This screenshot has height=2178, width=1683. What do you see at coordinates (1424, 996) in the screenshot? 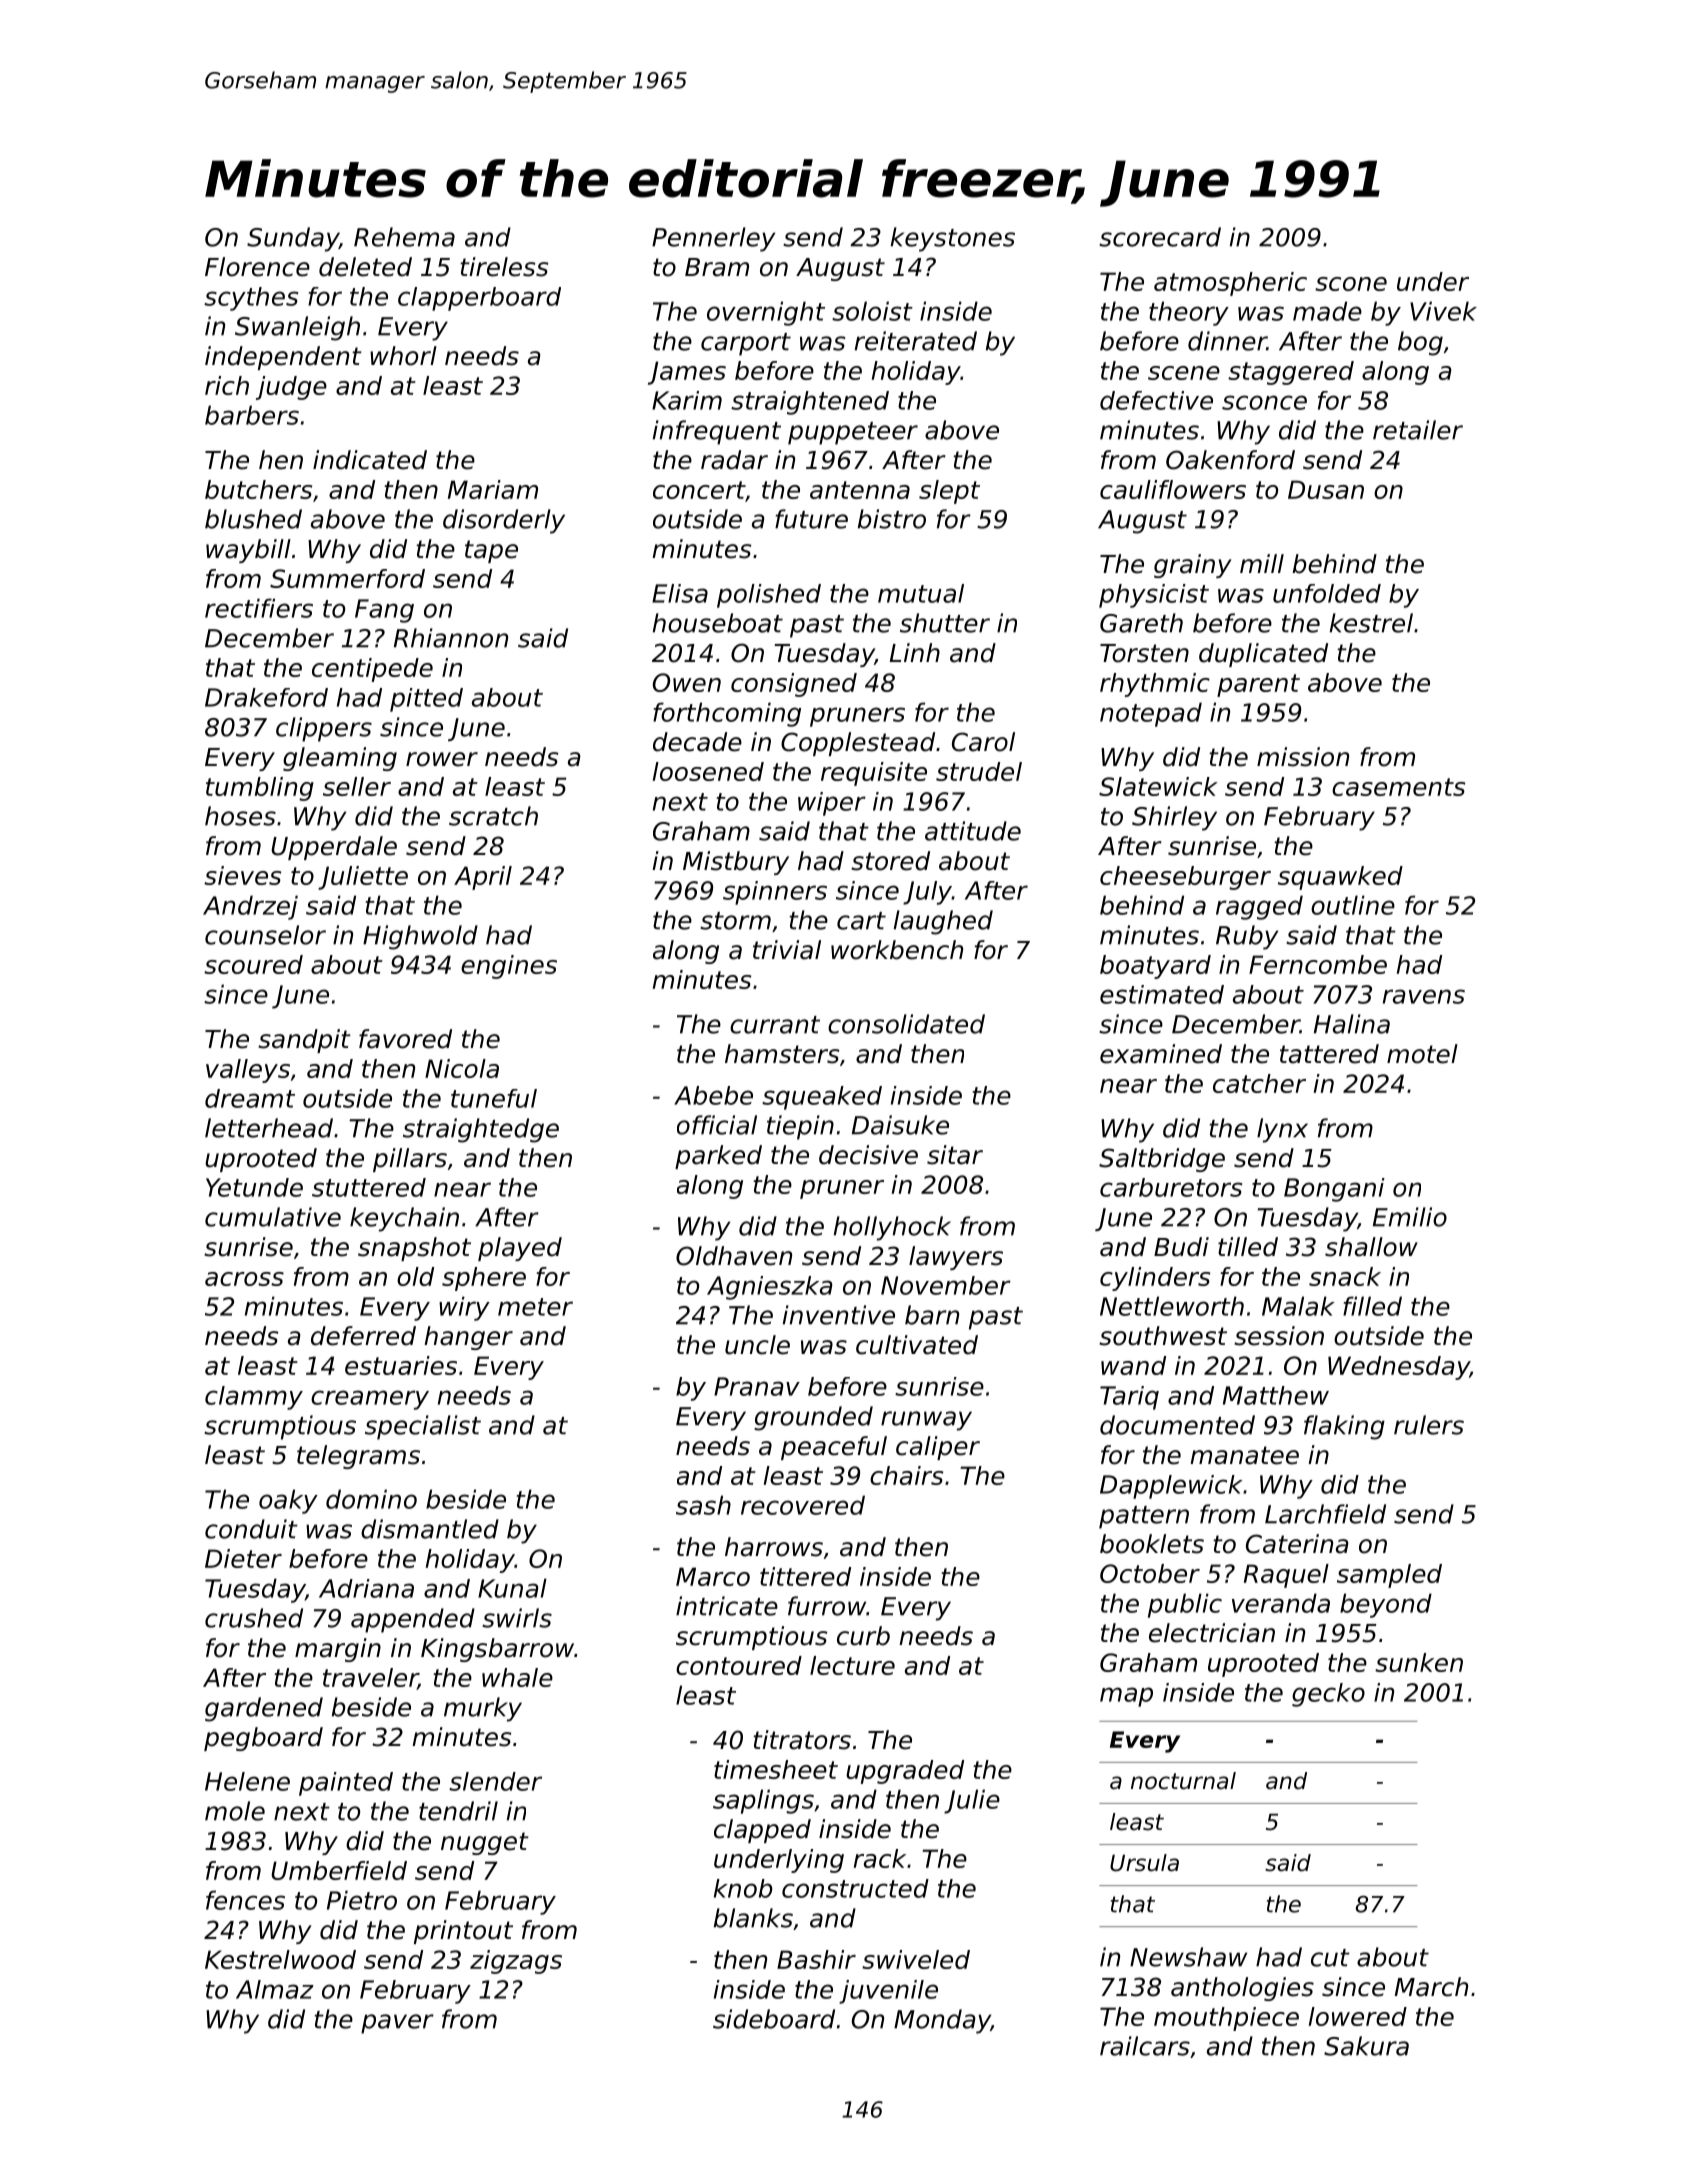
I see `ravens` at bounding box center [1424, 996].
